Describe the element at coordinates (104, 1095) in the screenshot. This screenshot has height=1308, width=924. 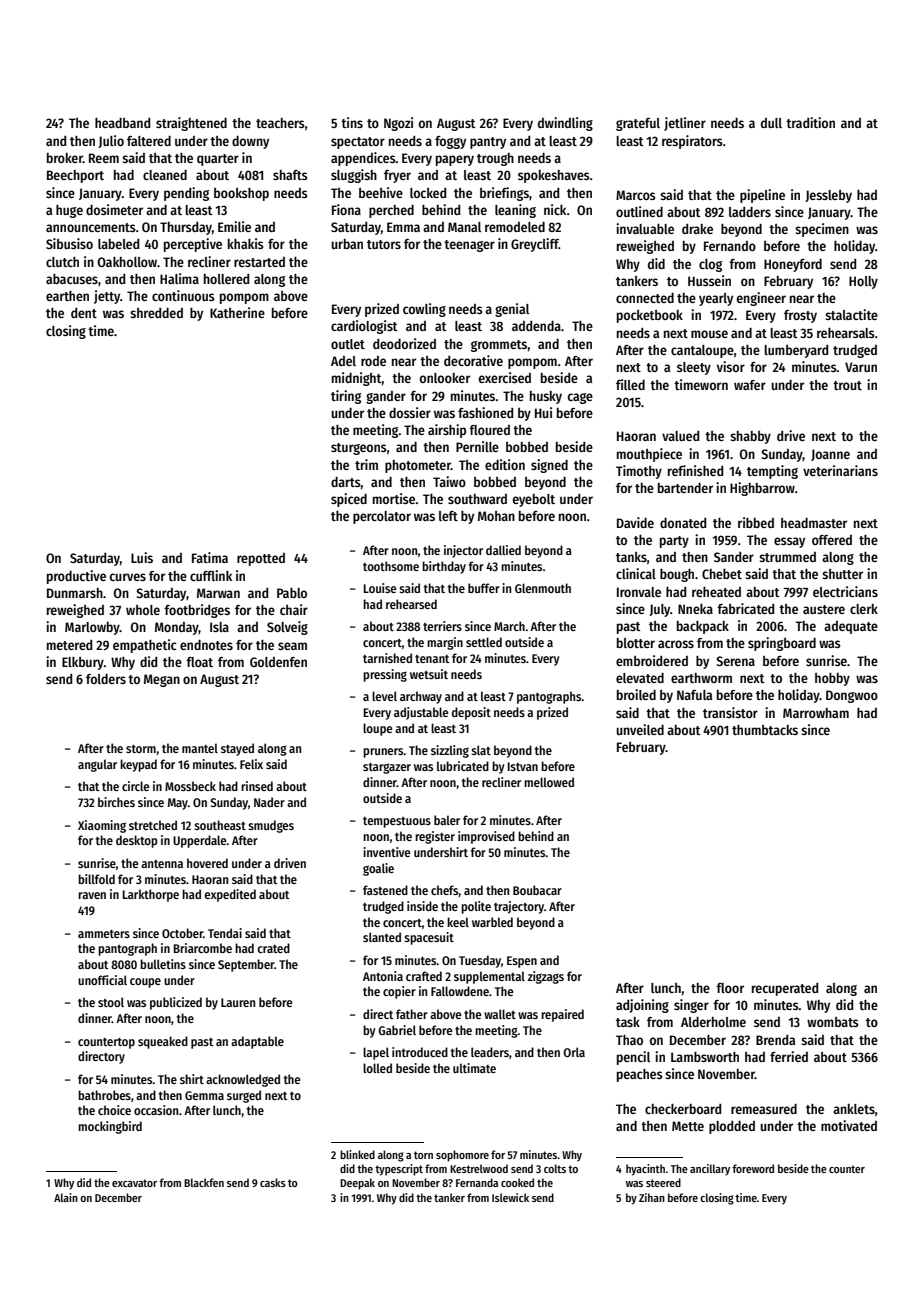
I see `bathrobes` at that location.
